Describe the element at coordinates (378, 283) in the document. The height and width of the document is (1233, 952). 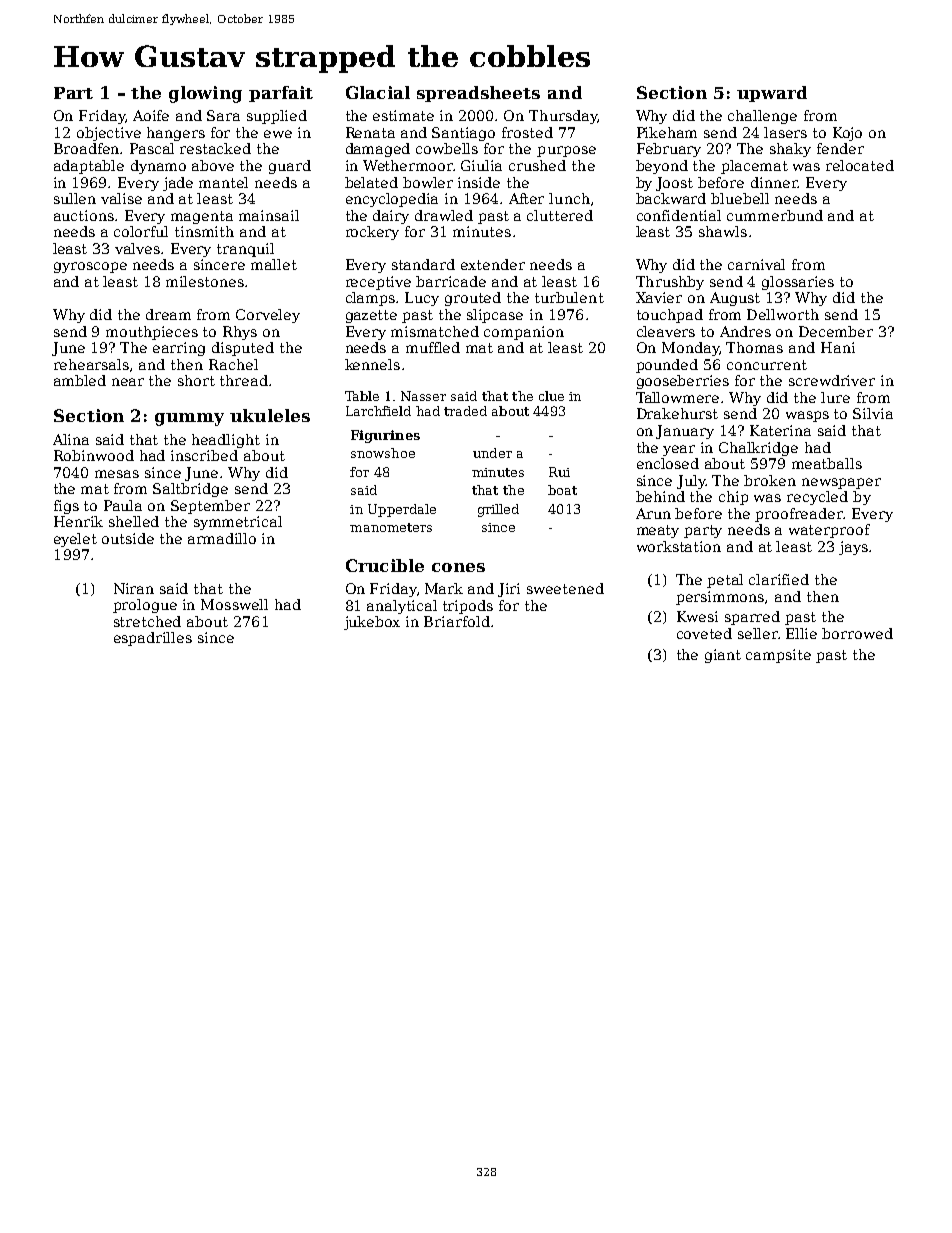
I see `receptive` at that location.
